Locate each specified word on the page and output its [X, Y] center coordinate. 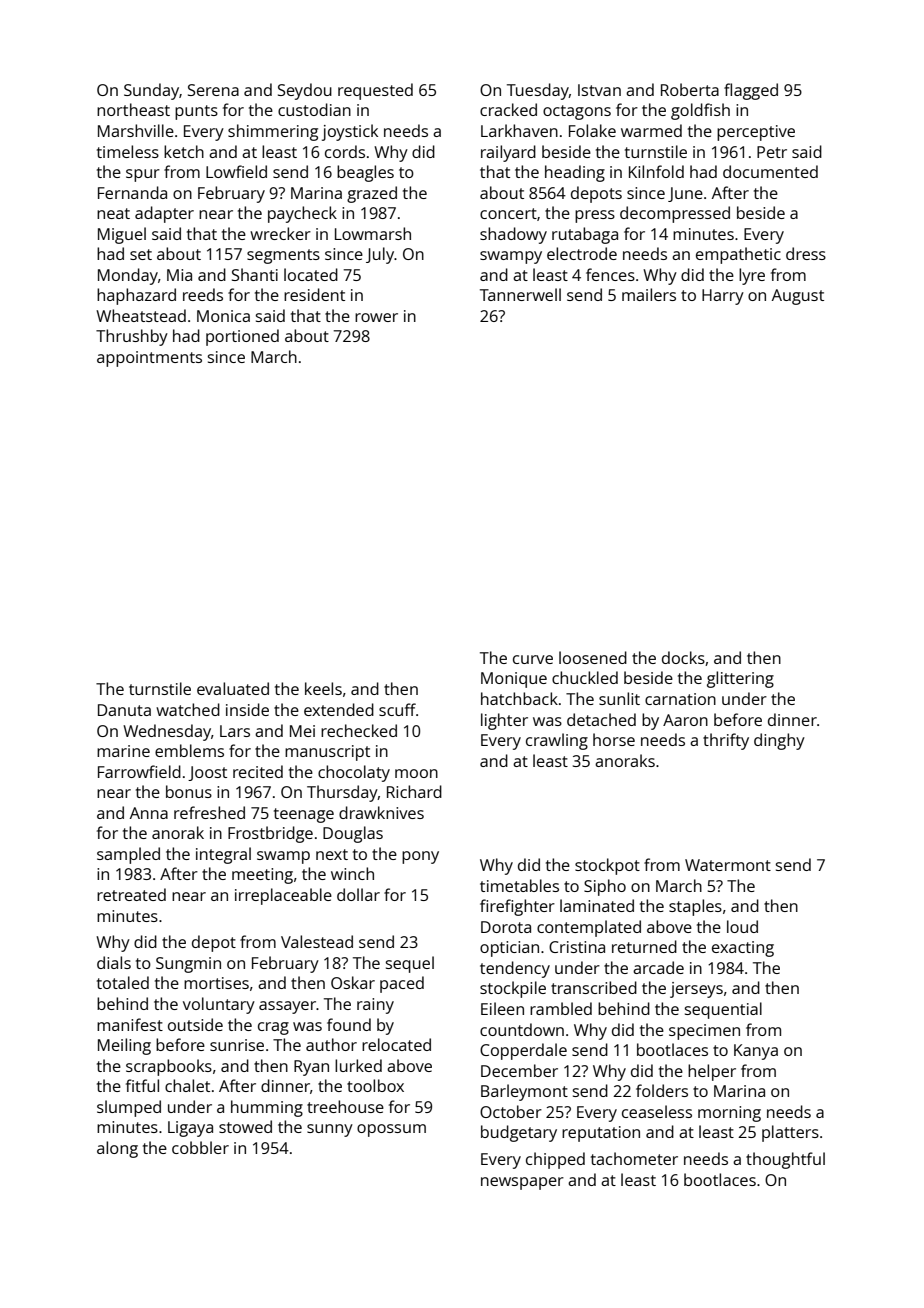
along [117, 1149]
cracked [508, 109]
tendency [515, 969]
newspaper [522, 1183]
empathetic [738, 255]
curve [533, 659]
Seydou [305, 91]
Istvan [599, 90]
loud [742, 926]
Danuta [124, 710]
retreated [131, 894]
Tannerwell [520, 294]
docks [683, 657]
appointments [149, 359]
